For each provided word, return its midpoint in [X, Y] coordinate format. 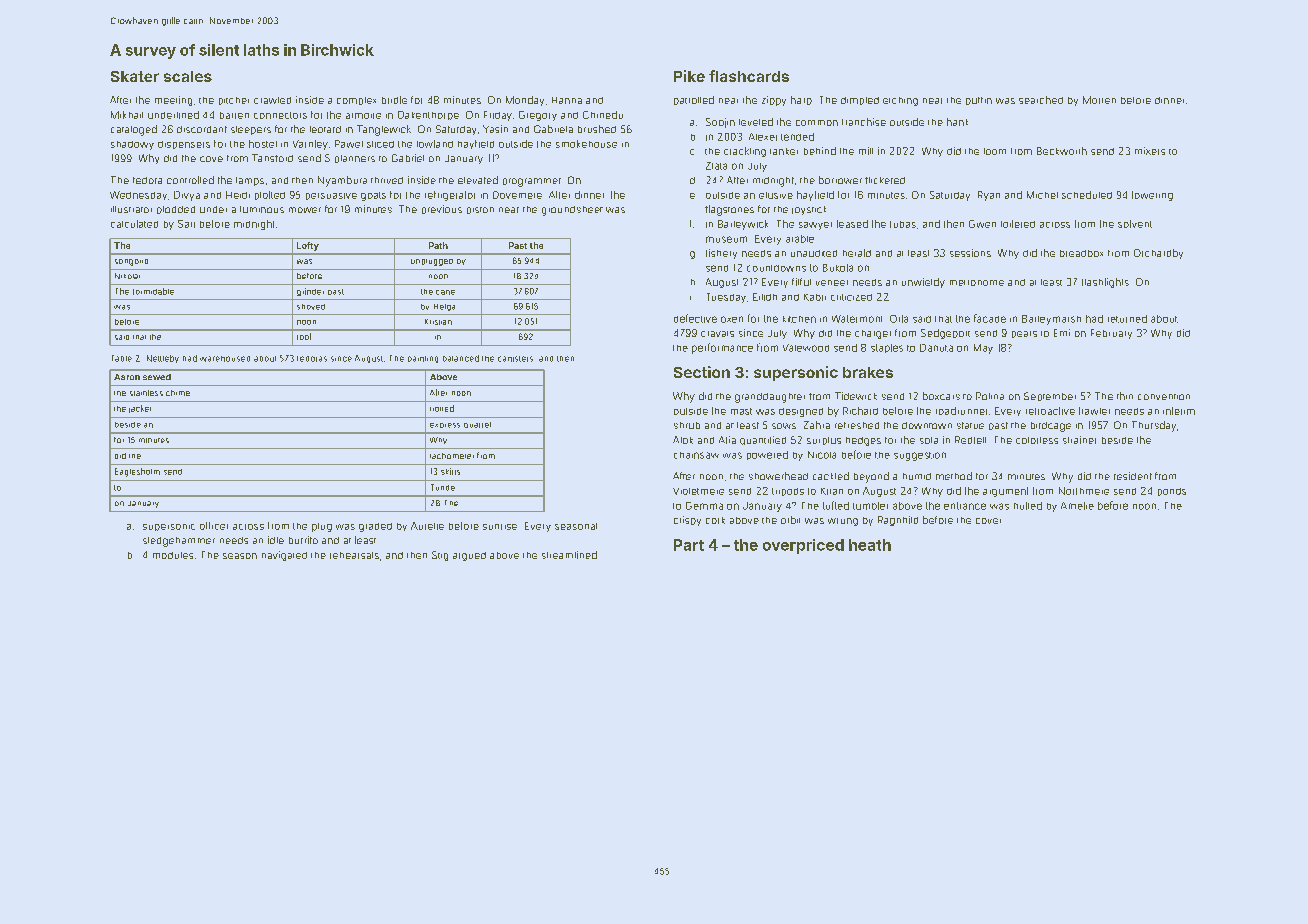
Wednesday [138, 195]
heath [870, 545]
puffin [979, 101]
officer [214, 526]
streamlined [569, 555]
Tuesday [726, 298]
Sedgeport [945, 334]
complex [356, 101]
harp [801, 100]
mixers [1150, 151]
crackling [745, 152]
